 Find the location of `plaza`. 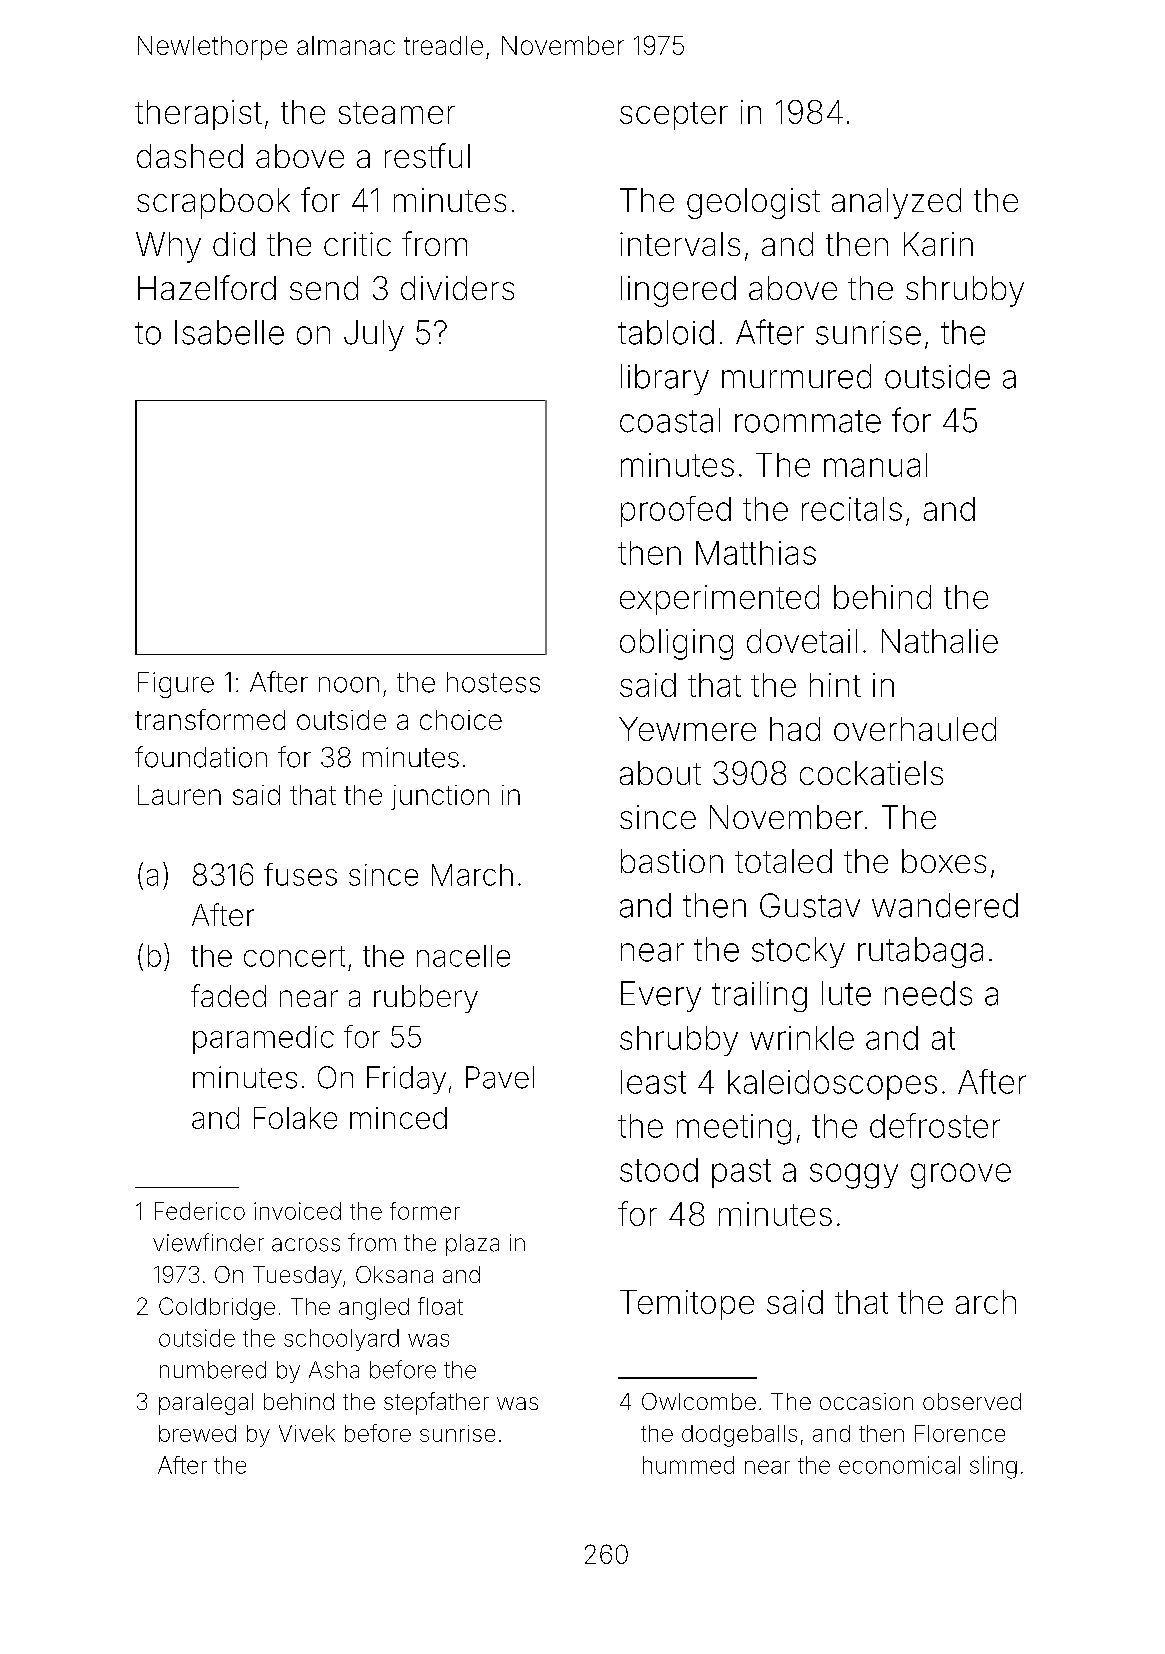

plaza is located at coordinates (472, 1245).
